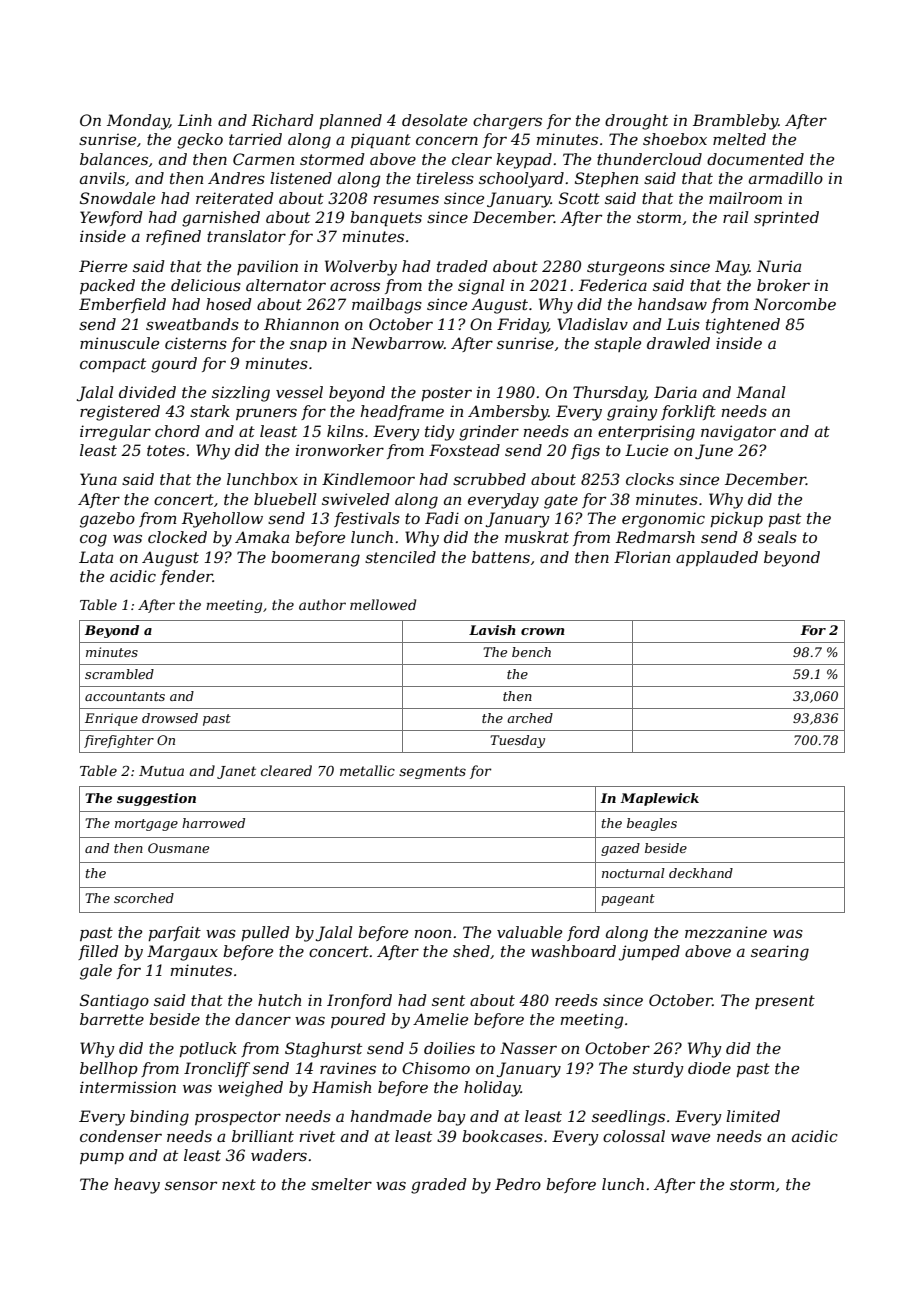 The image size is (924, 1308). What do you see at coordinates (383, 604) in the document?
I see `mellowed` at bounding box center [383, 604].
